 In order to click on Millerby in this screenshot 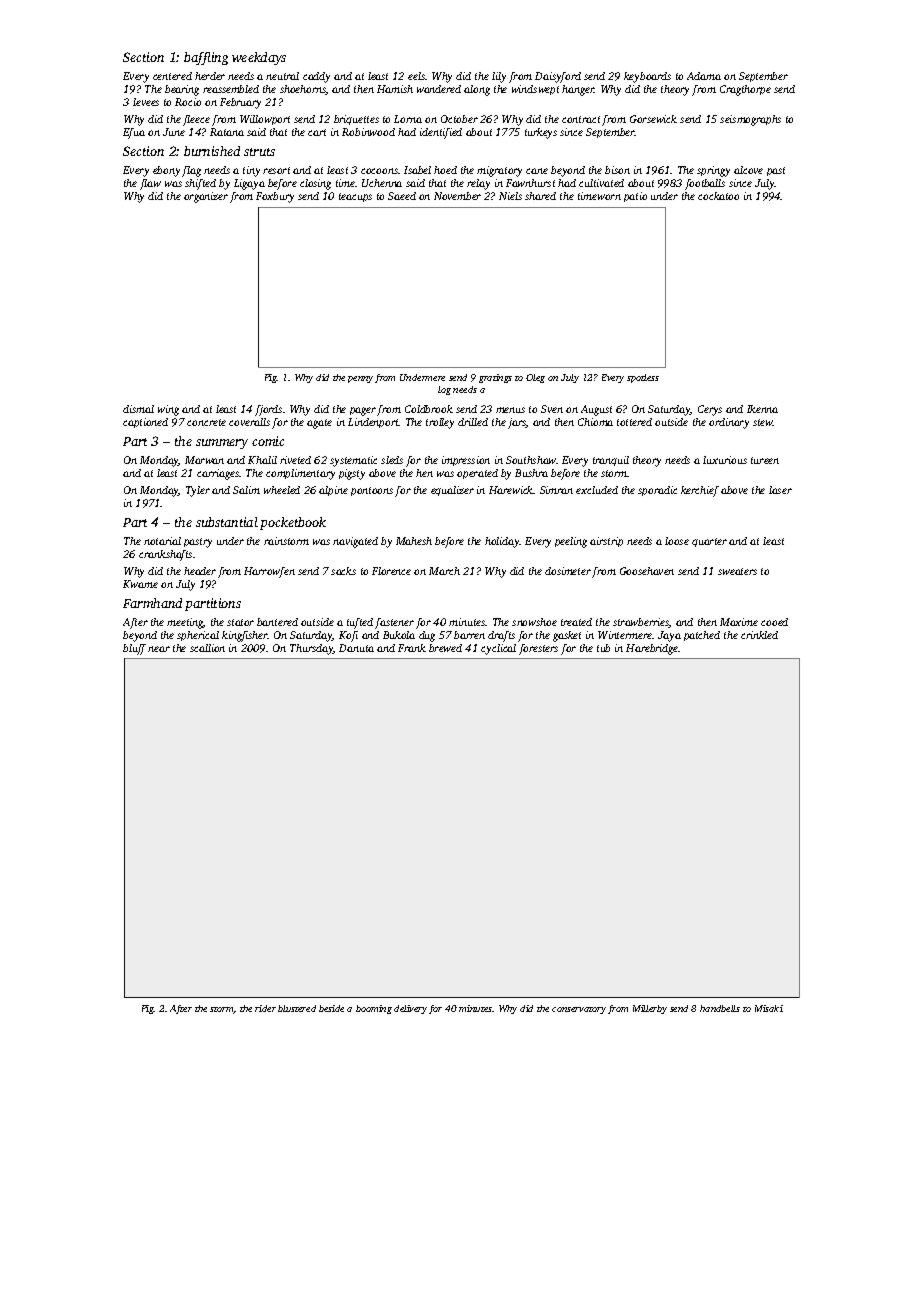, I will do `click(650, 1009)`.
